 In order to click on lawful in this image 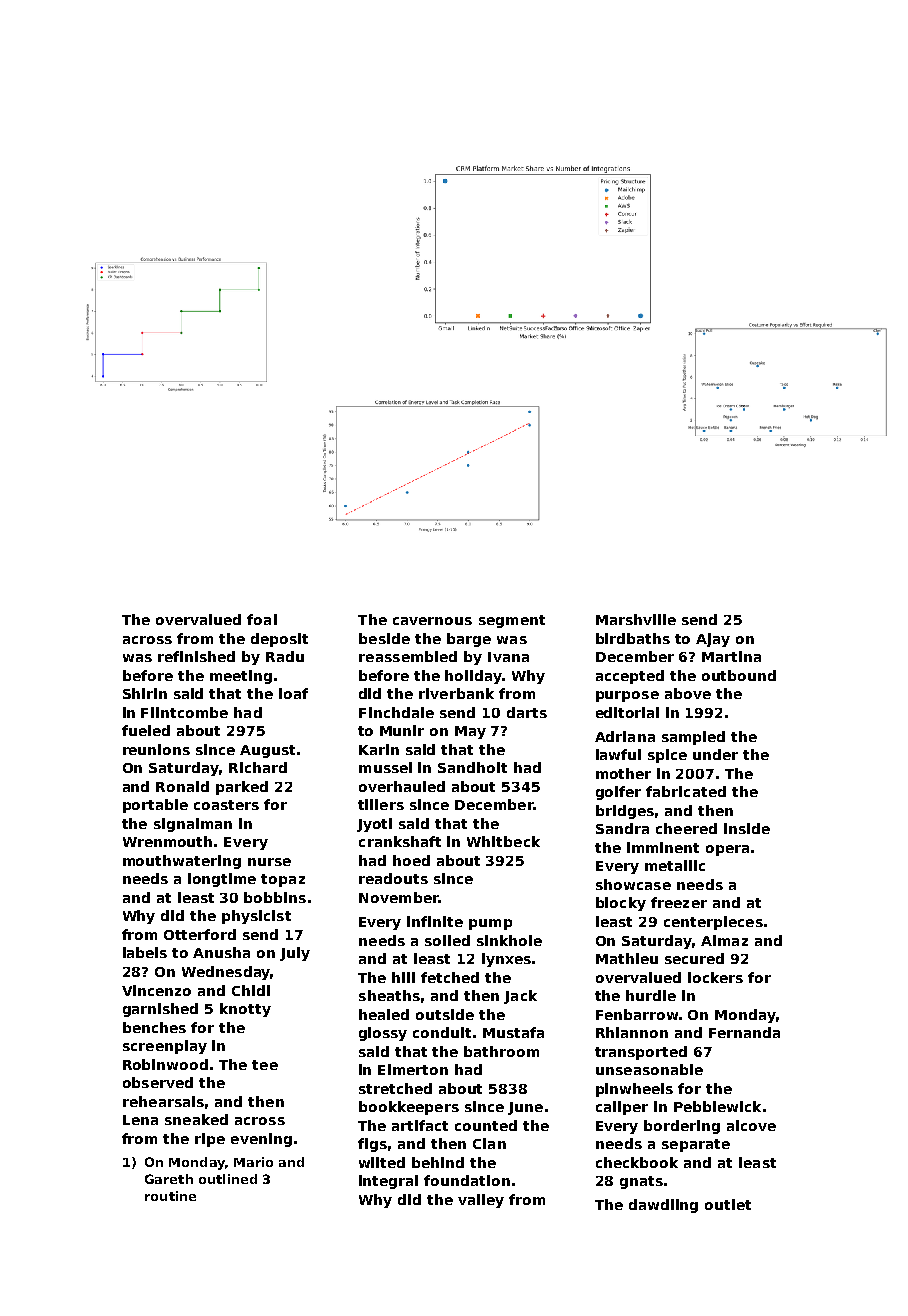, I will do `click(618, 754)`.
